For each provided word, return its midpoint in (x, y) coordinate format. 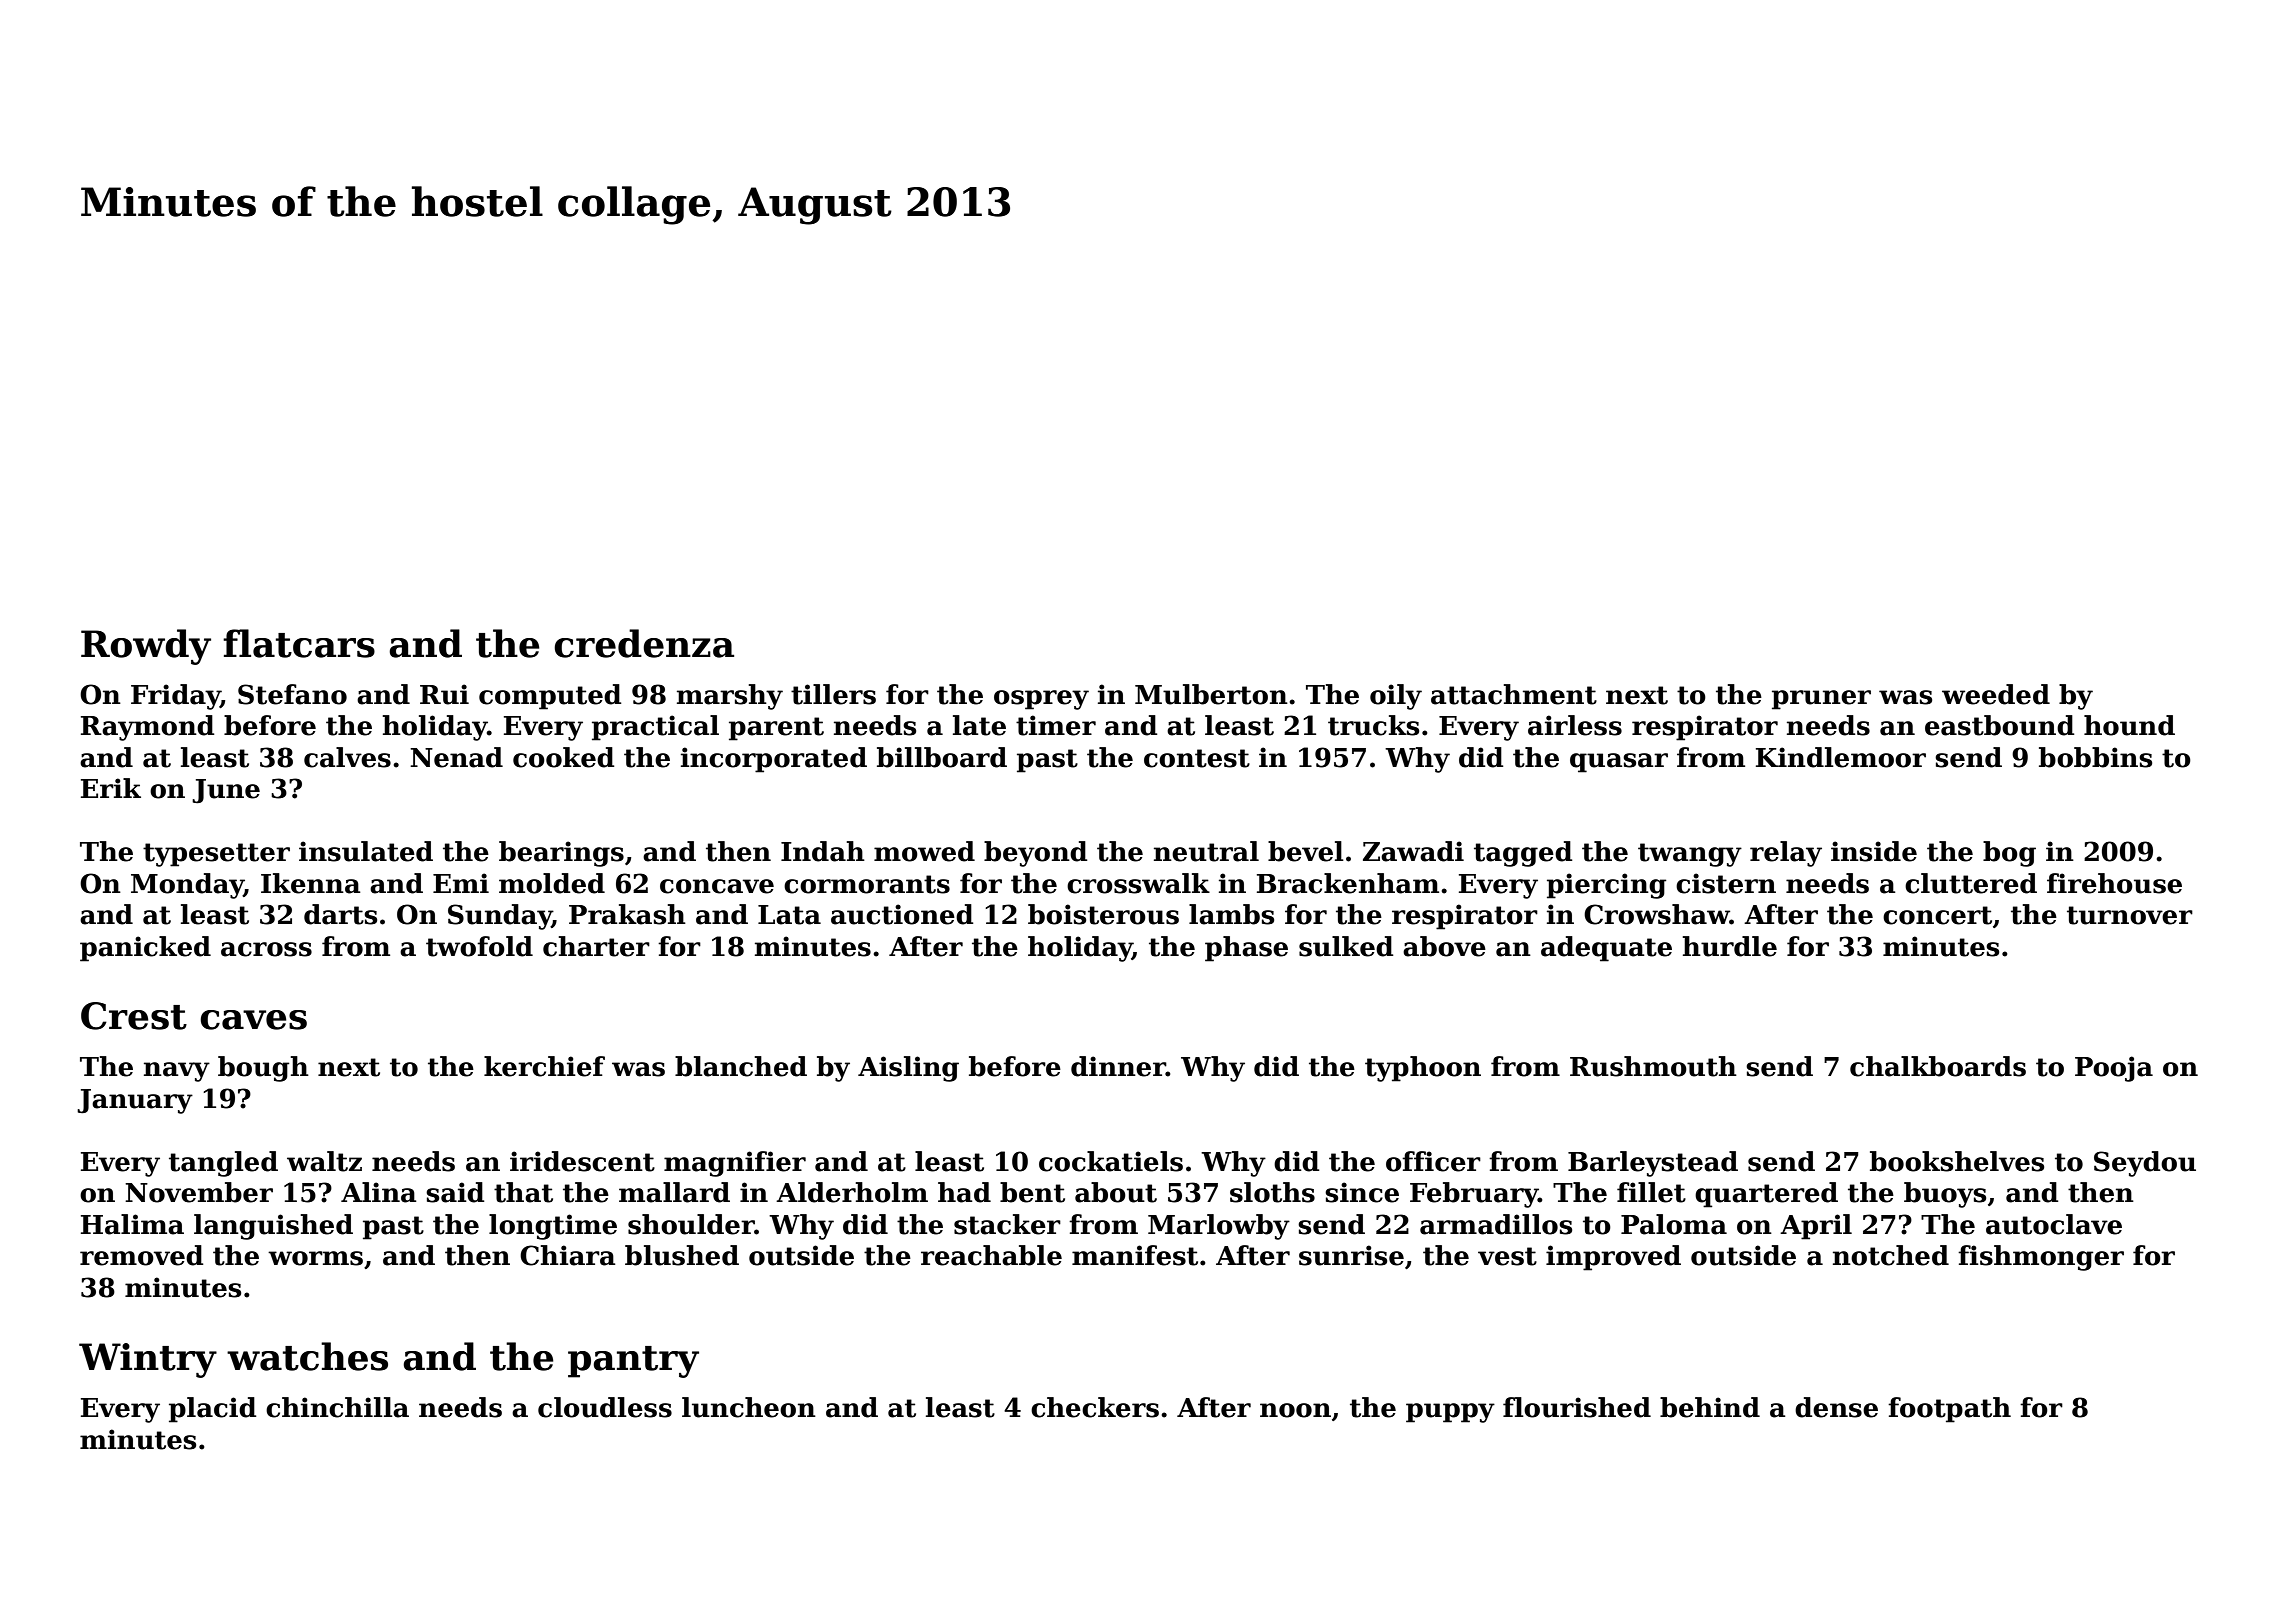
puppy (1450, 1413)
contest (1197, 758)
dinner (1118, 1066)
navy (177, 1072)
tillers (833, 694)
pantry (633, 1362)
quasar (1619, 763)
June (226, 791)
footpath (1949, 1410)
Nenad (456, 757)
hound (2129, 725)
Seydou (2145, 1164)
